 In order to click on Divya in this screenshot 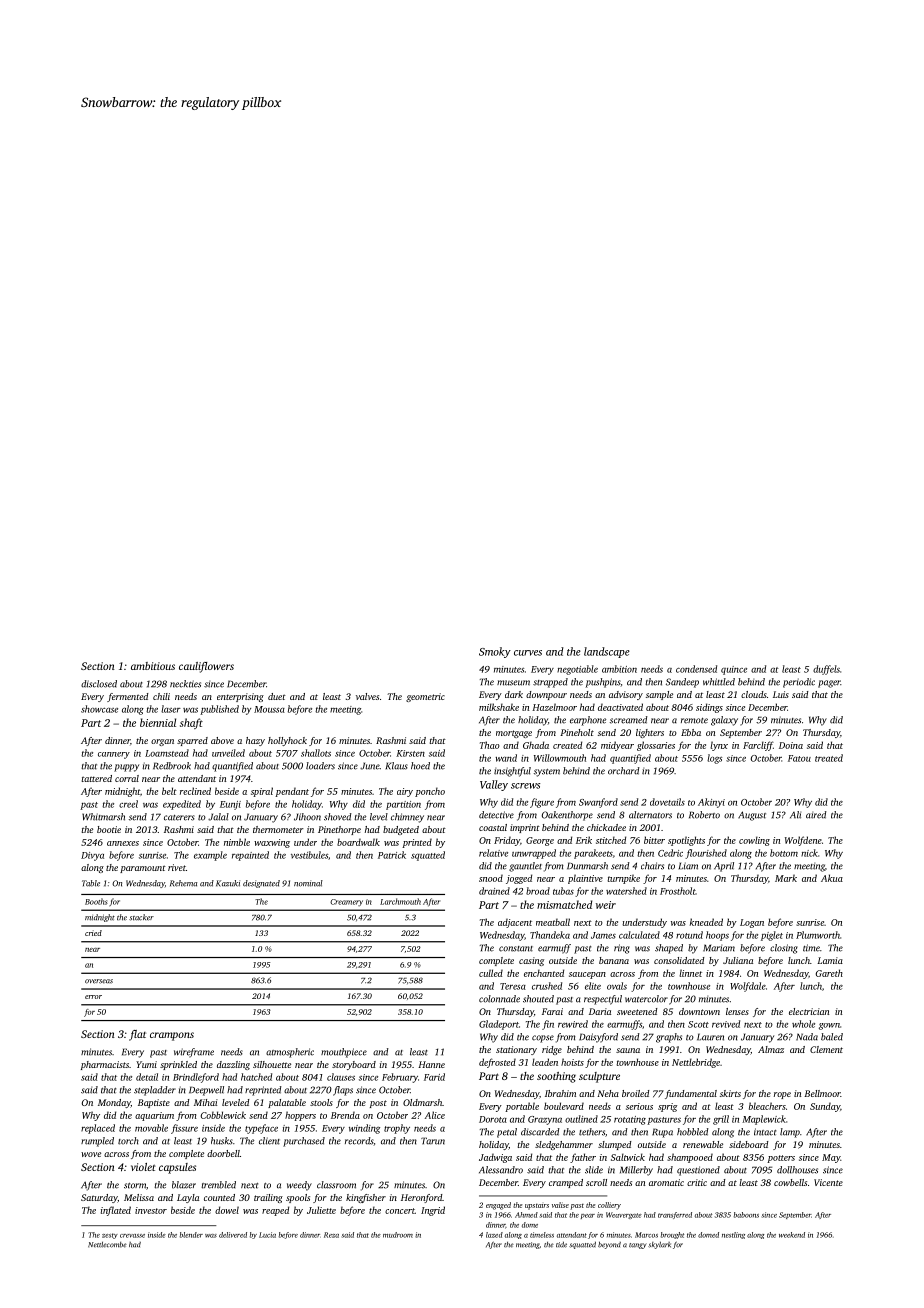, I will do `click(92, 856)`.
